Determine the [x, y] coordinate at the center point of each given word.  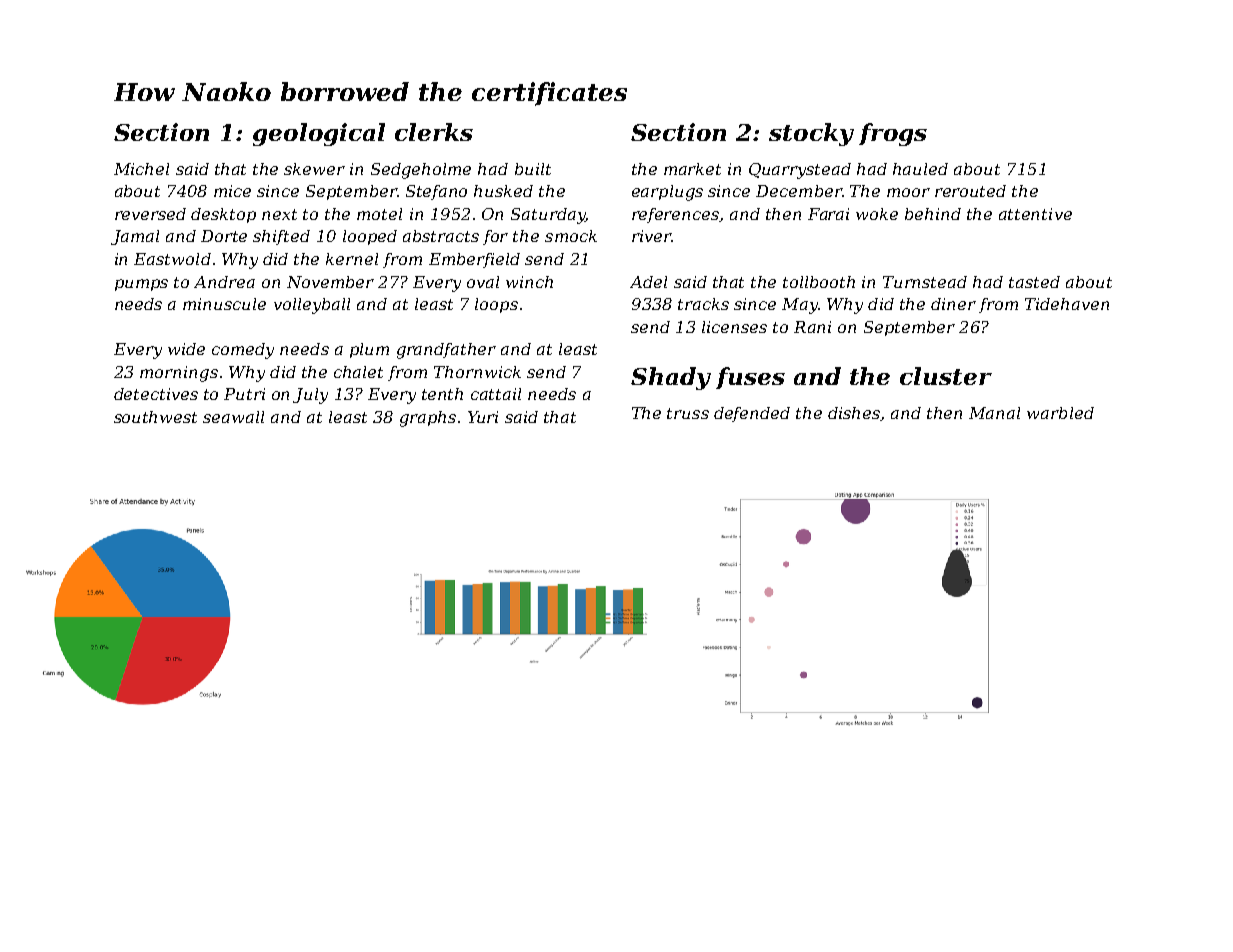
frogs [893, 134]
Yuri [483, 417]
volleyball [312, 306]
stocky [811, 134]
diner [953, 304]
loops [496, 305]
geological [319, 134]
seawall [233, 417]
